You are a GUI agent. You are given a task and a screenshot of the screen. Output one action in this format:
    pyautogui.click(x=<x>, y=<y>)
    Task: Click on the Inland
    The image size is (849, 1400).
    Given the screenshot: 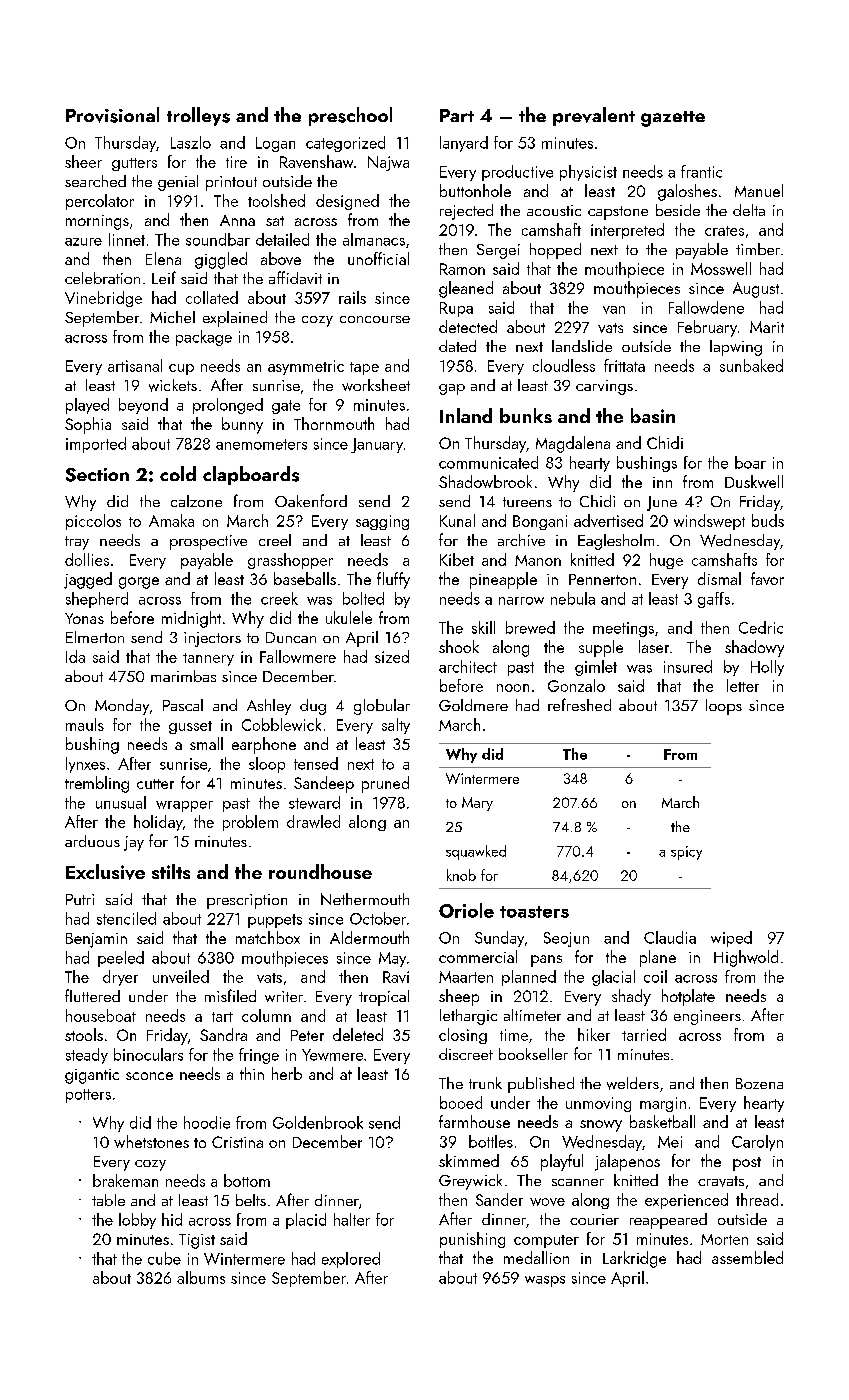 What is the action you would take?
    pyautogui.click(x=466, y=415)
